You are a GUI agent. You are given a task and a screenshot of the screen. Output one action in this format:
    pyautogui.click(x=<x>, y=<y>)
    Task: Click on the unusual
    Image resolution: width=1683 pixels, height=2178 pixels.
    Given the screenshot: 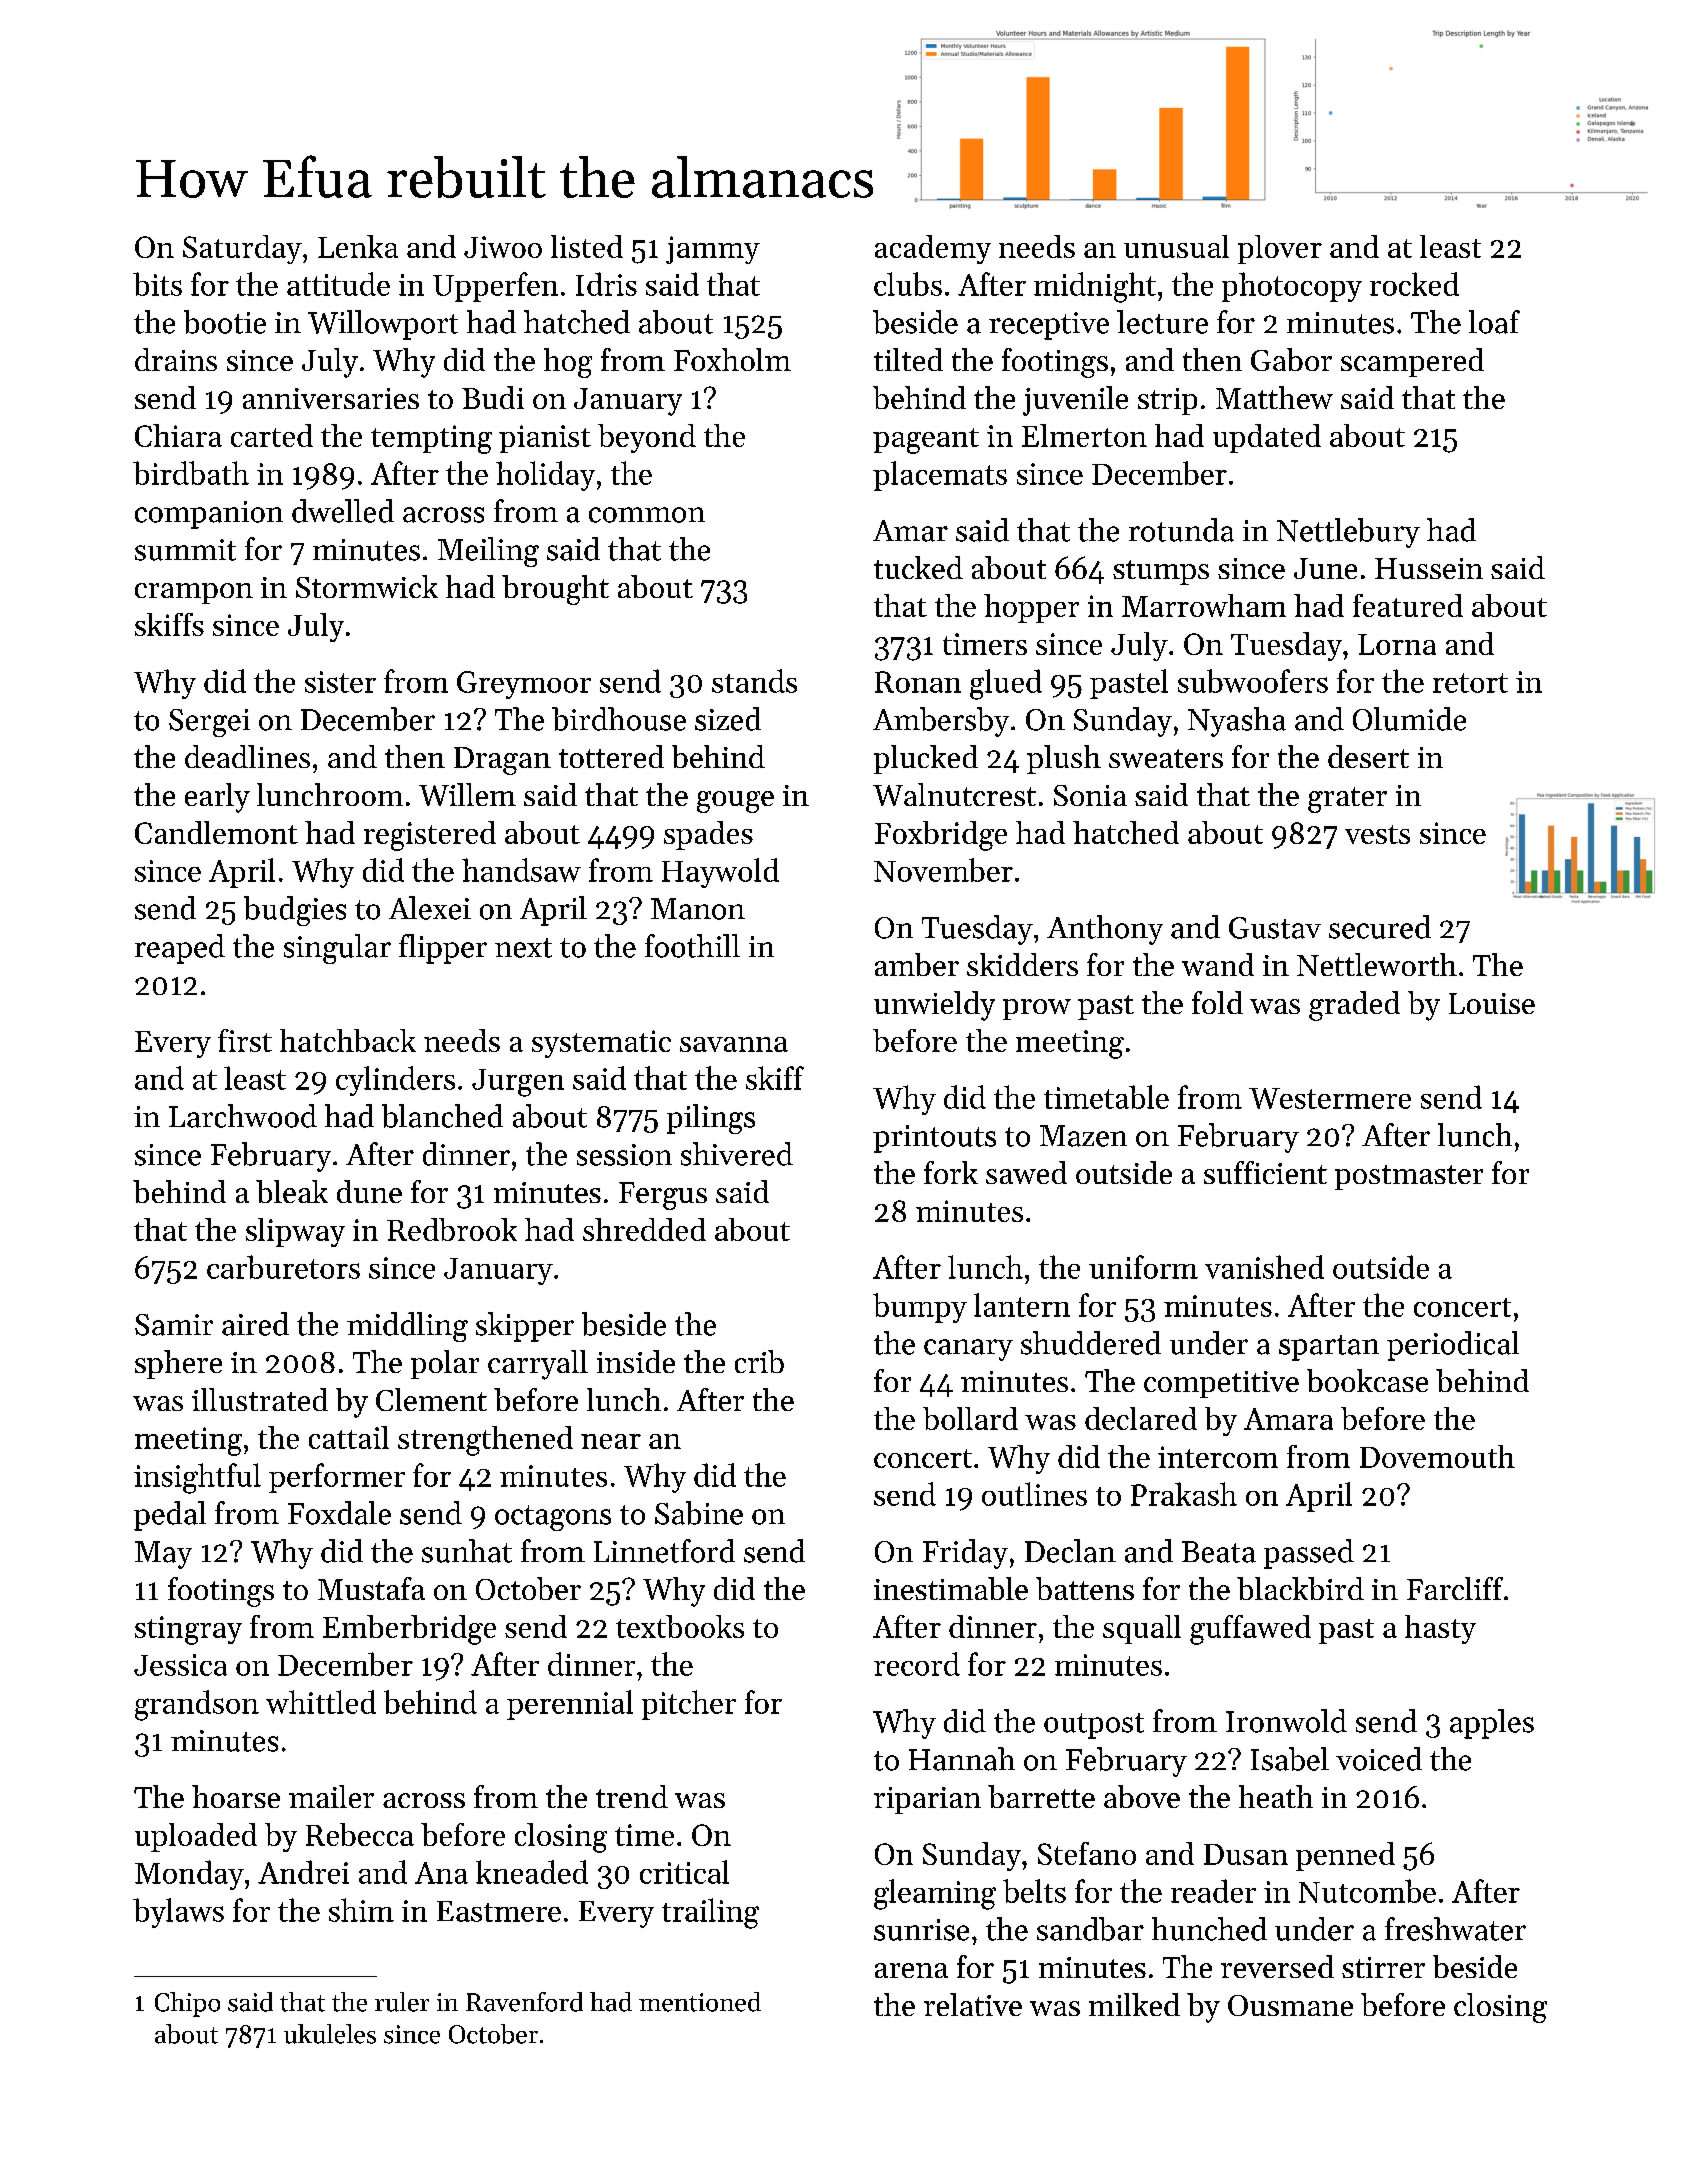 What is the action you would take?
    pyautogui.click(x=1176, y=246)
